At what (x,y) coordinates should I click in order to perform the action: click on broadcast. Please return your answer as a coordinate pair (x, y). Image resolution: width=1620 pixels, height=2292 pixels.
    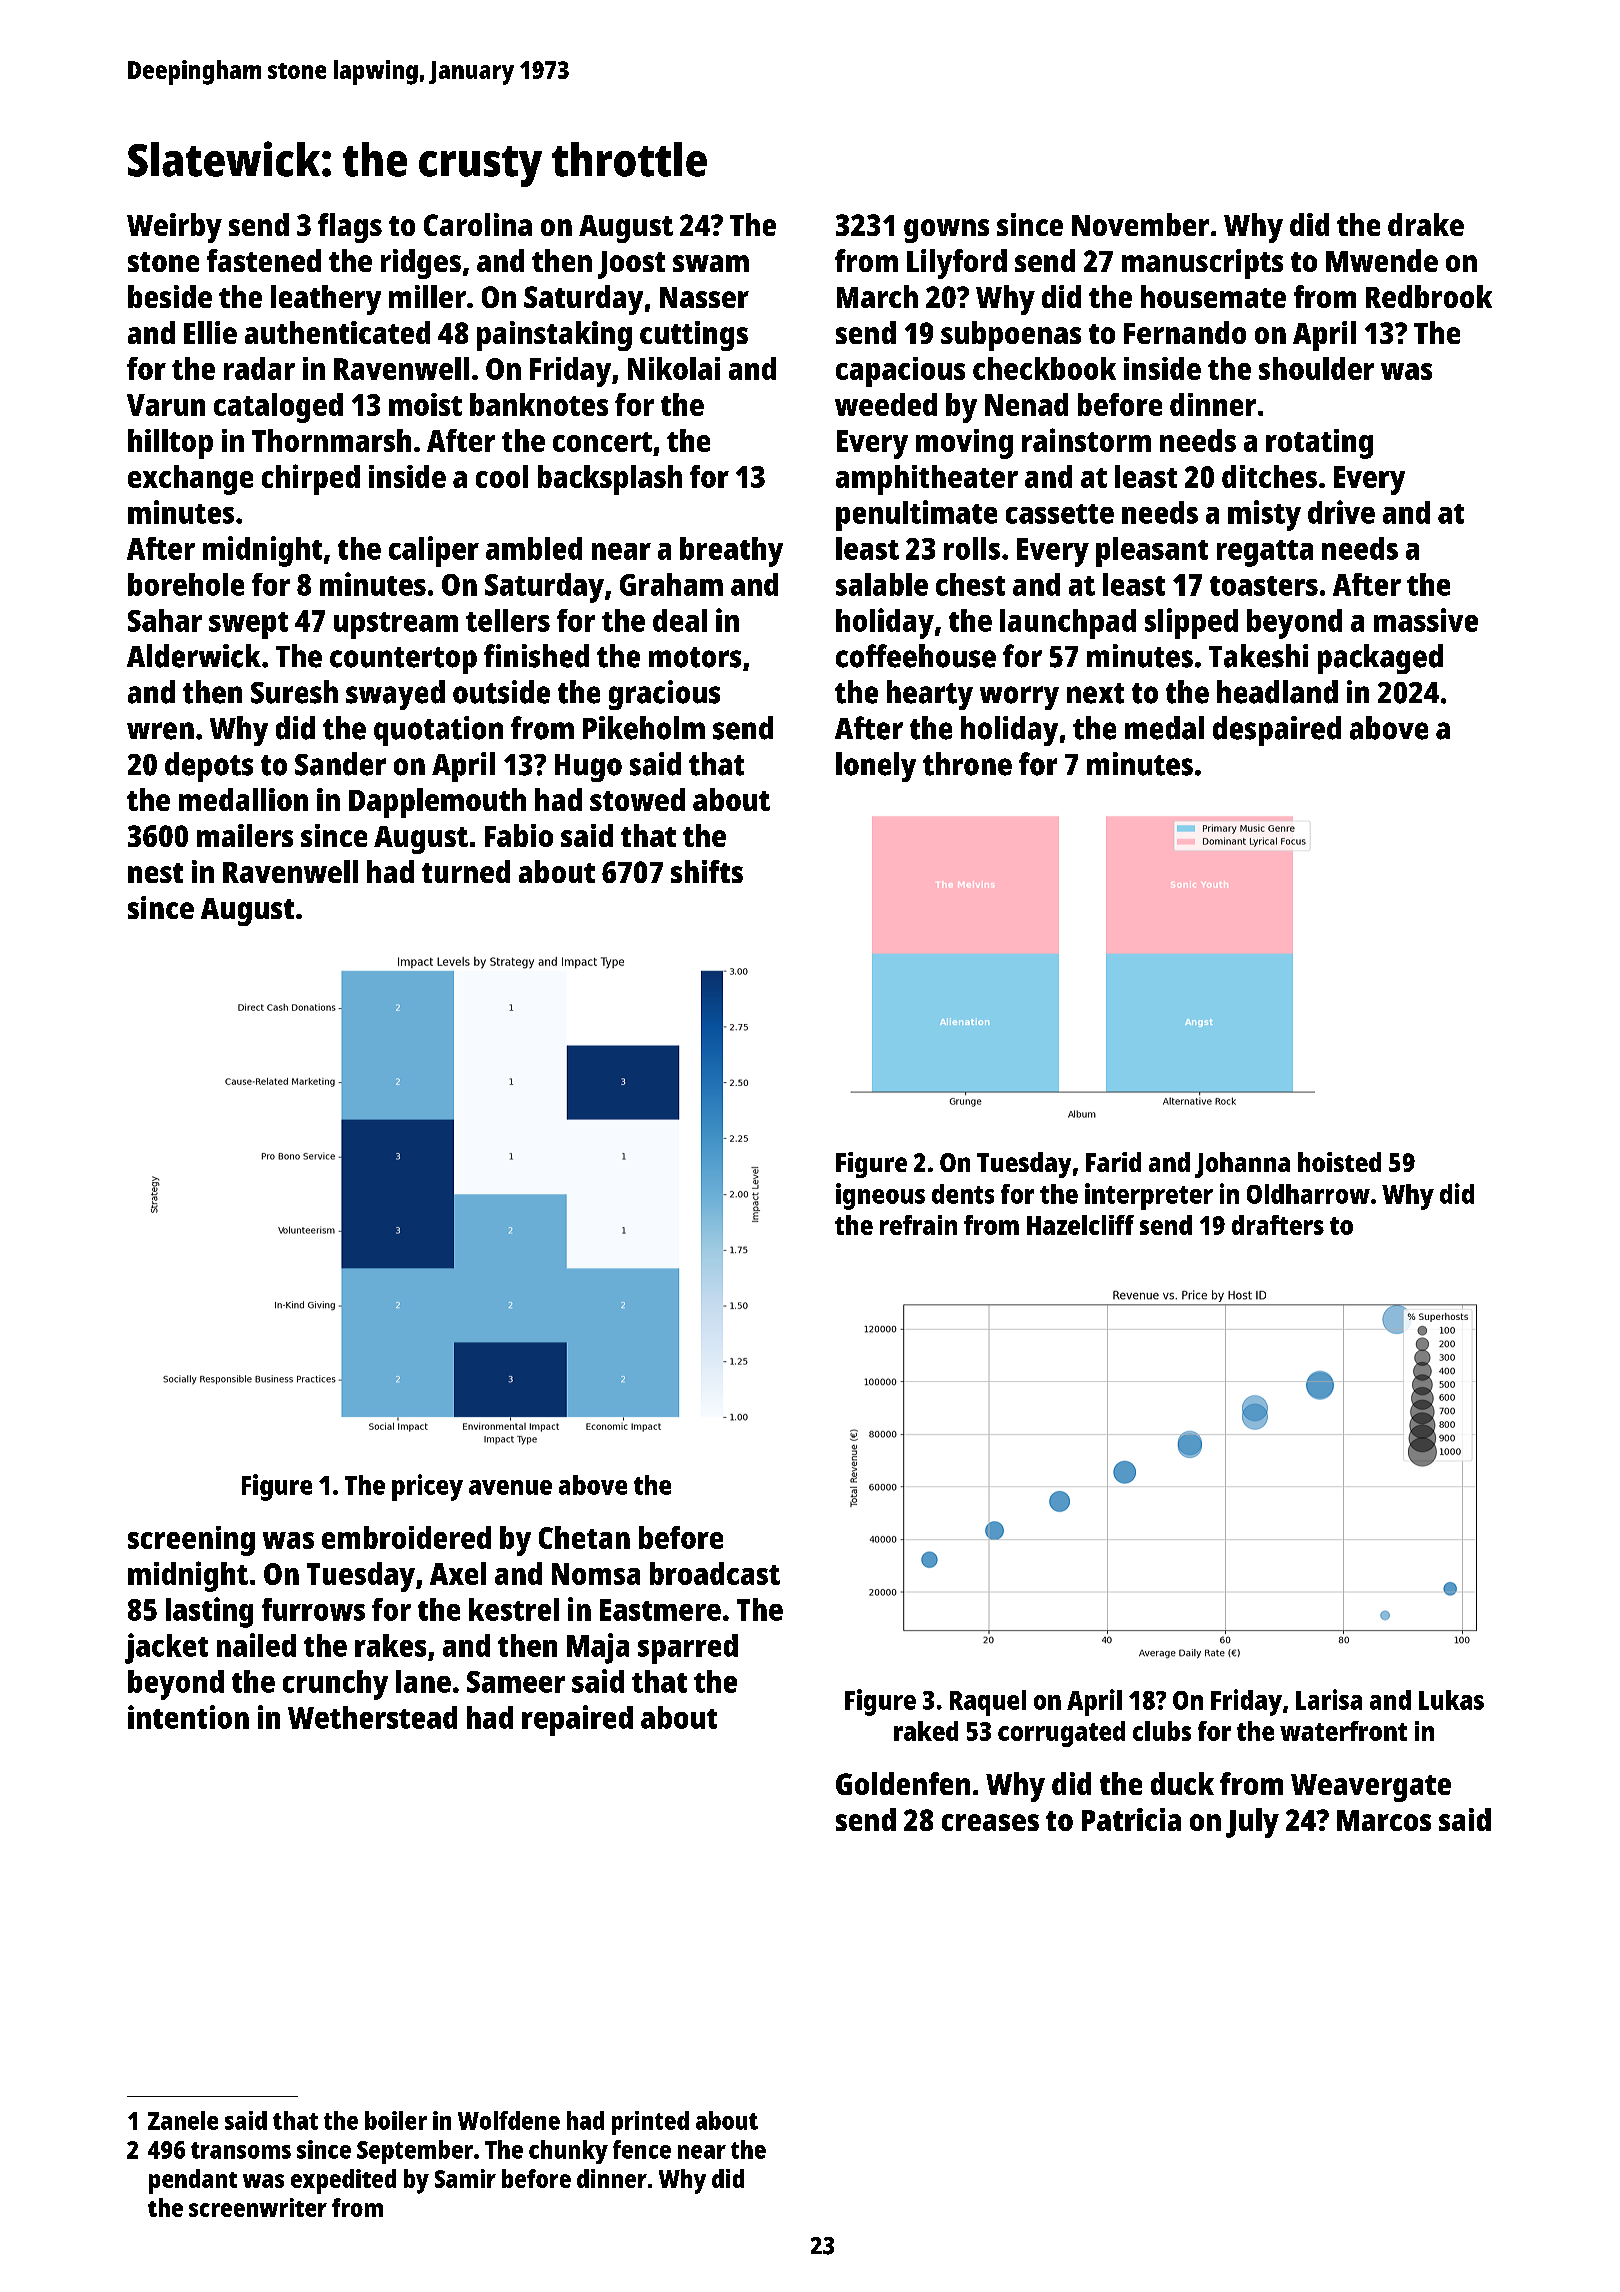
    Looking at the image, I should click on (715, 1573).
